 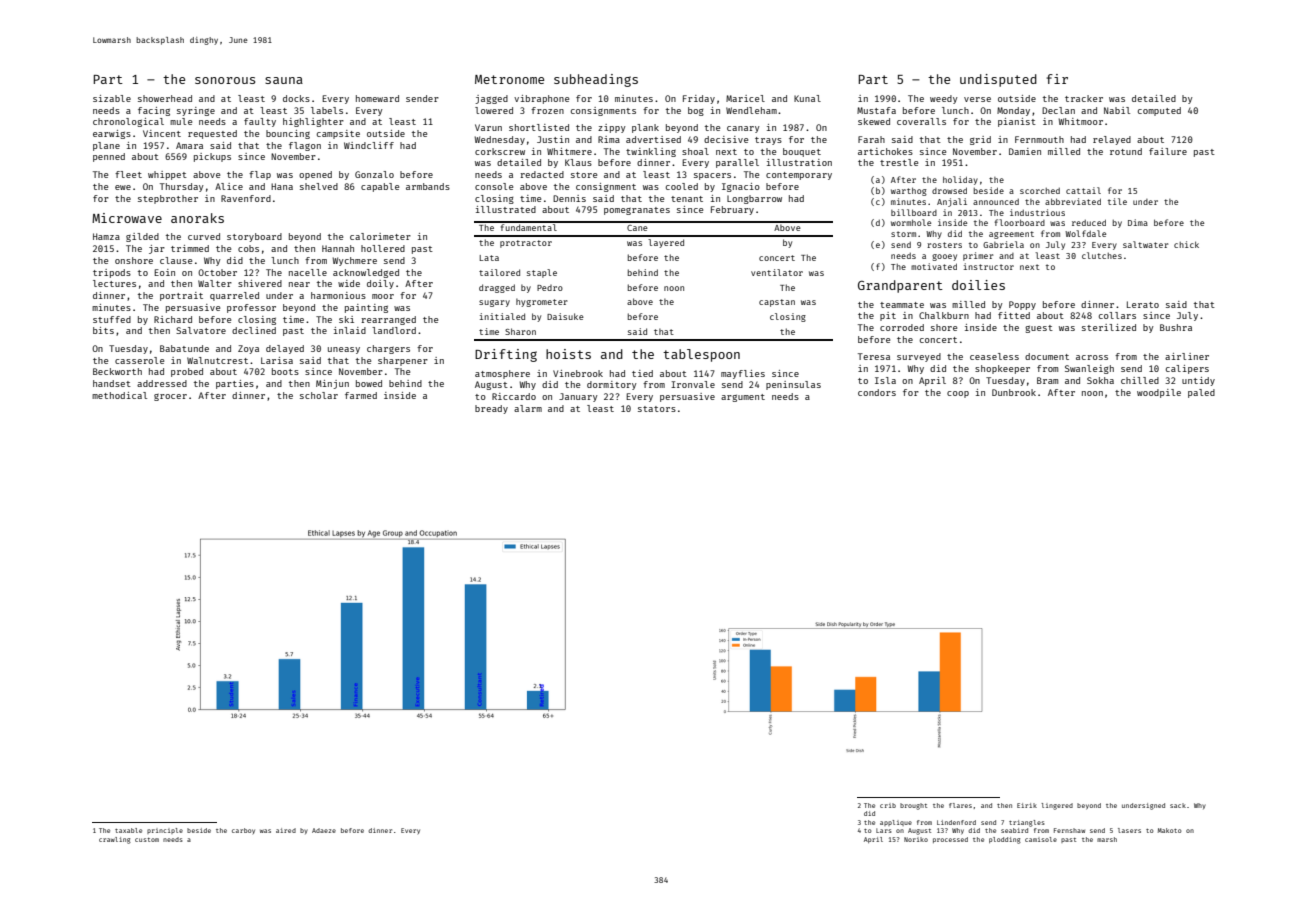 I want to click on stators, so click(x=657, y=409).
